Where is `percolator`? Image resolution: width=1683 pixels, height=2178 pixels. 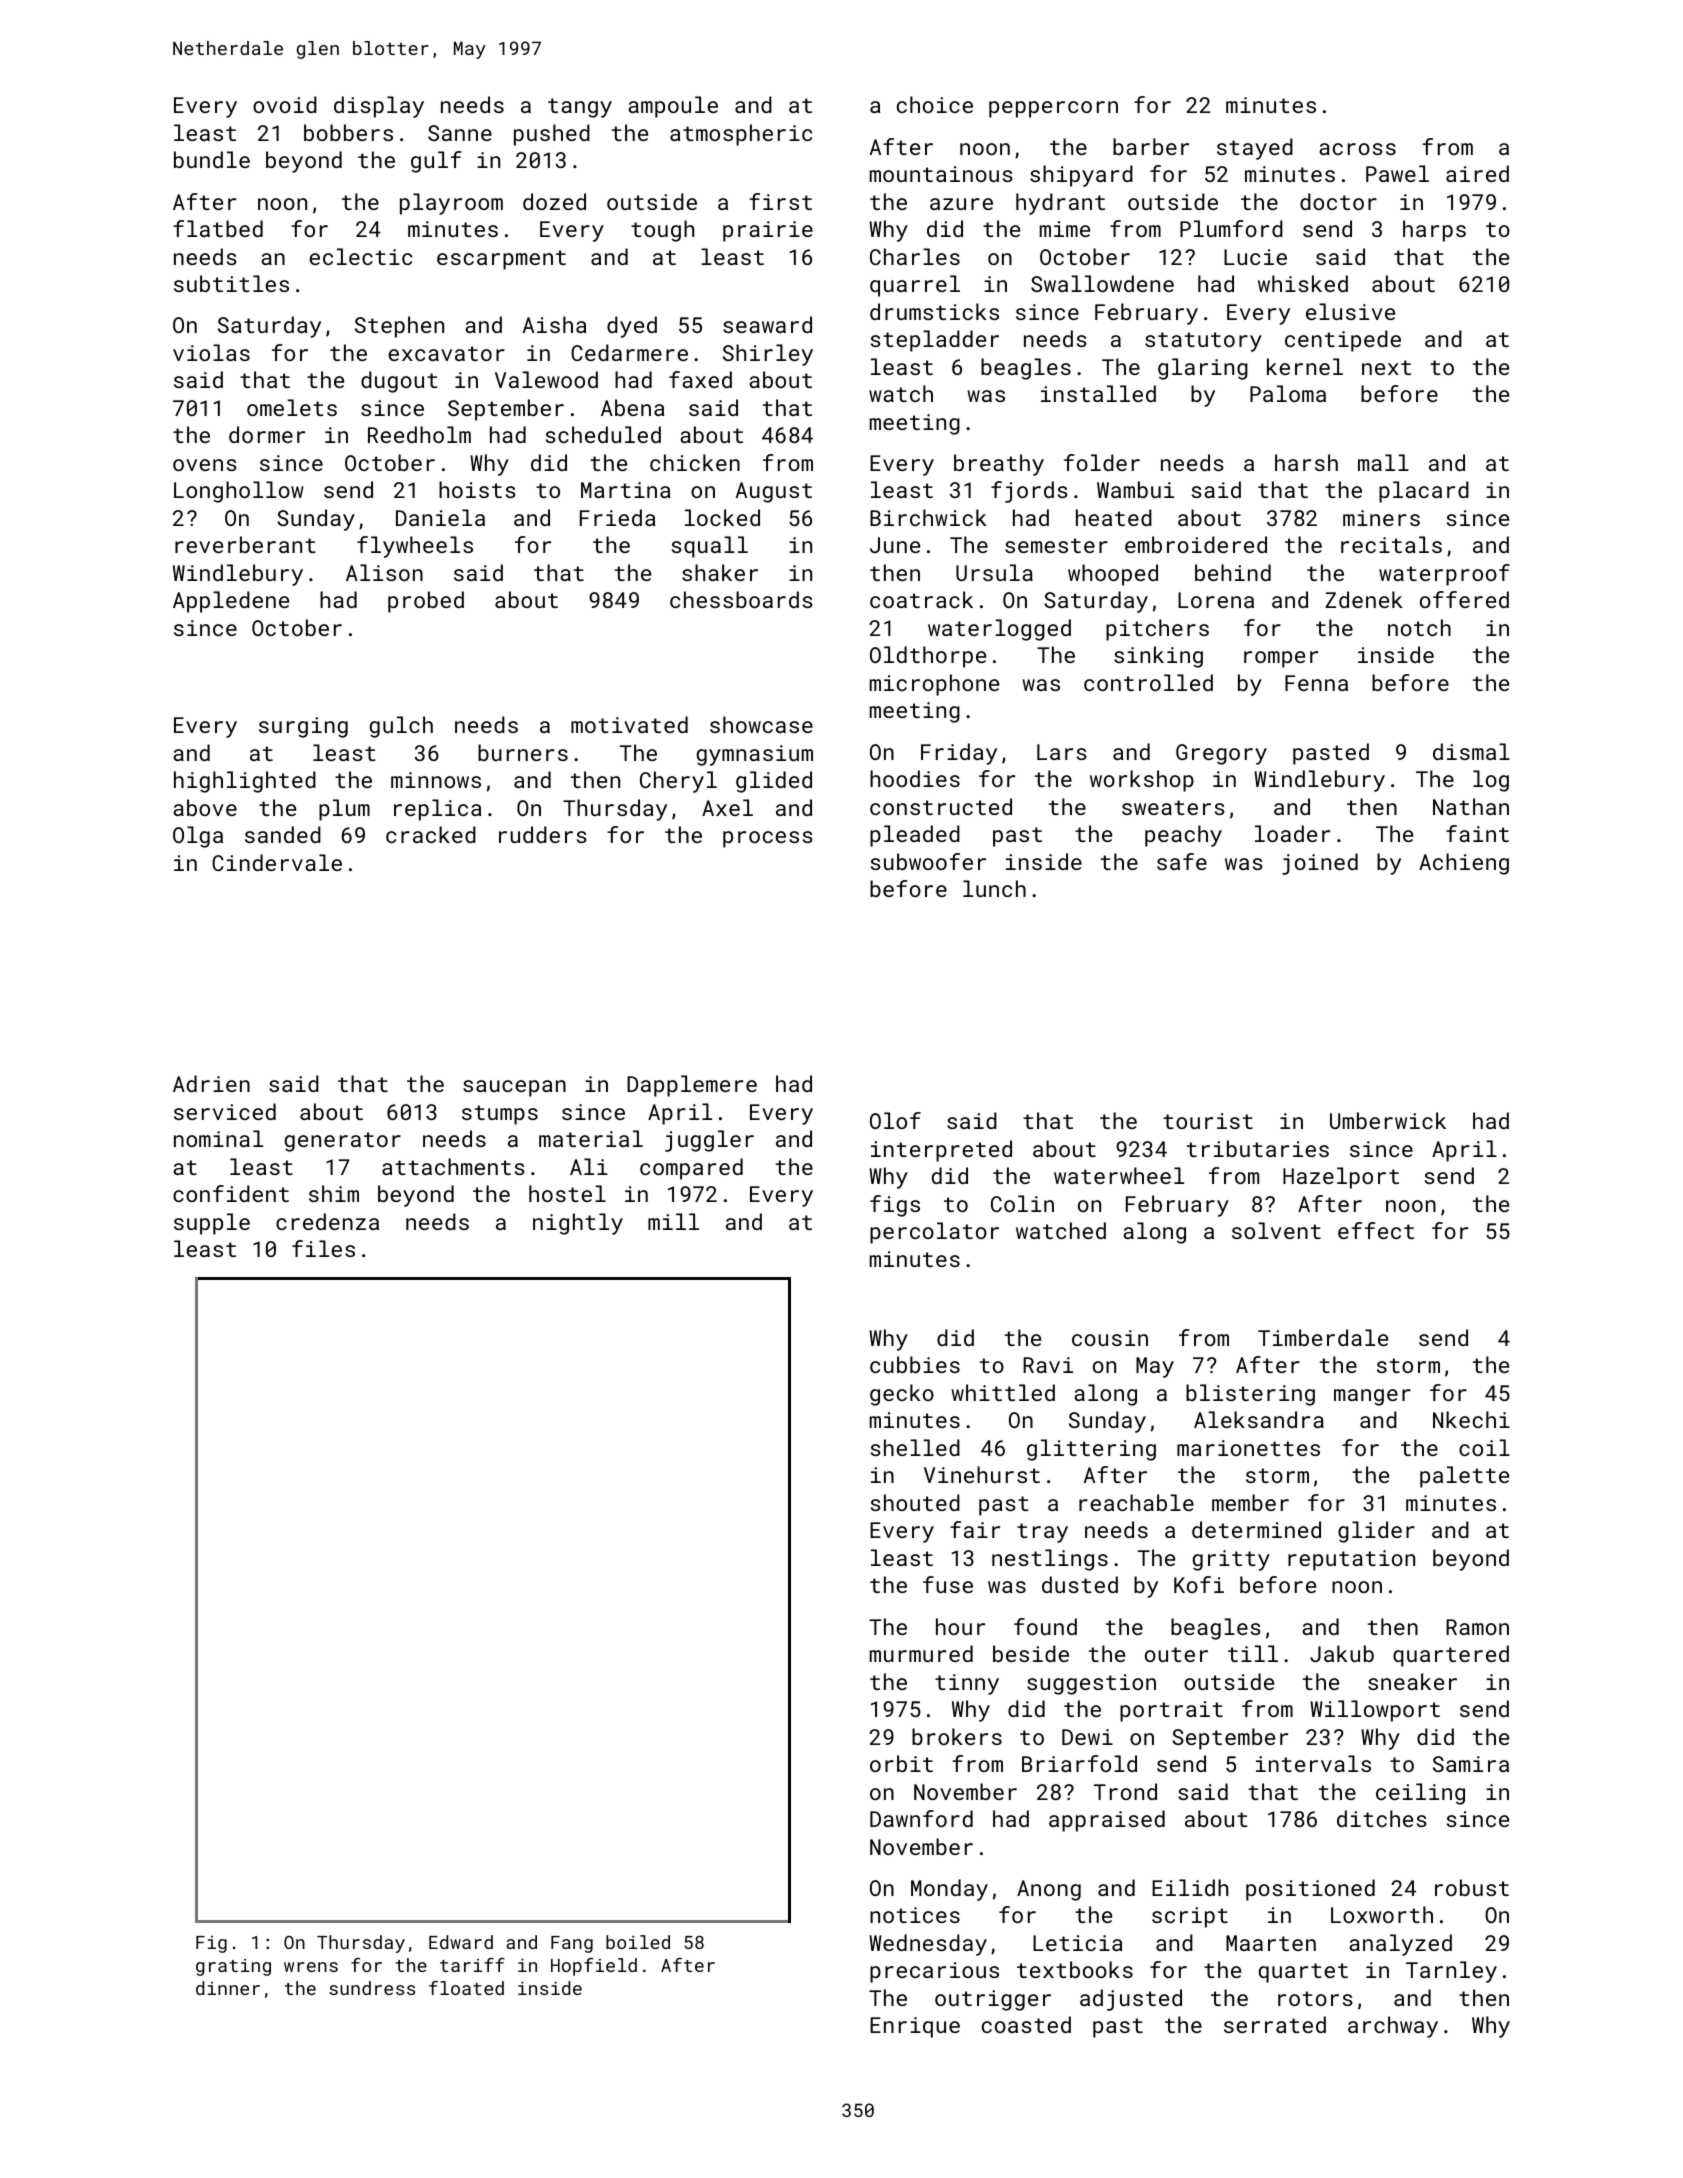 percolator is located at coordinates (934, 1233).
